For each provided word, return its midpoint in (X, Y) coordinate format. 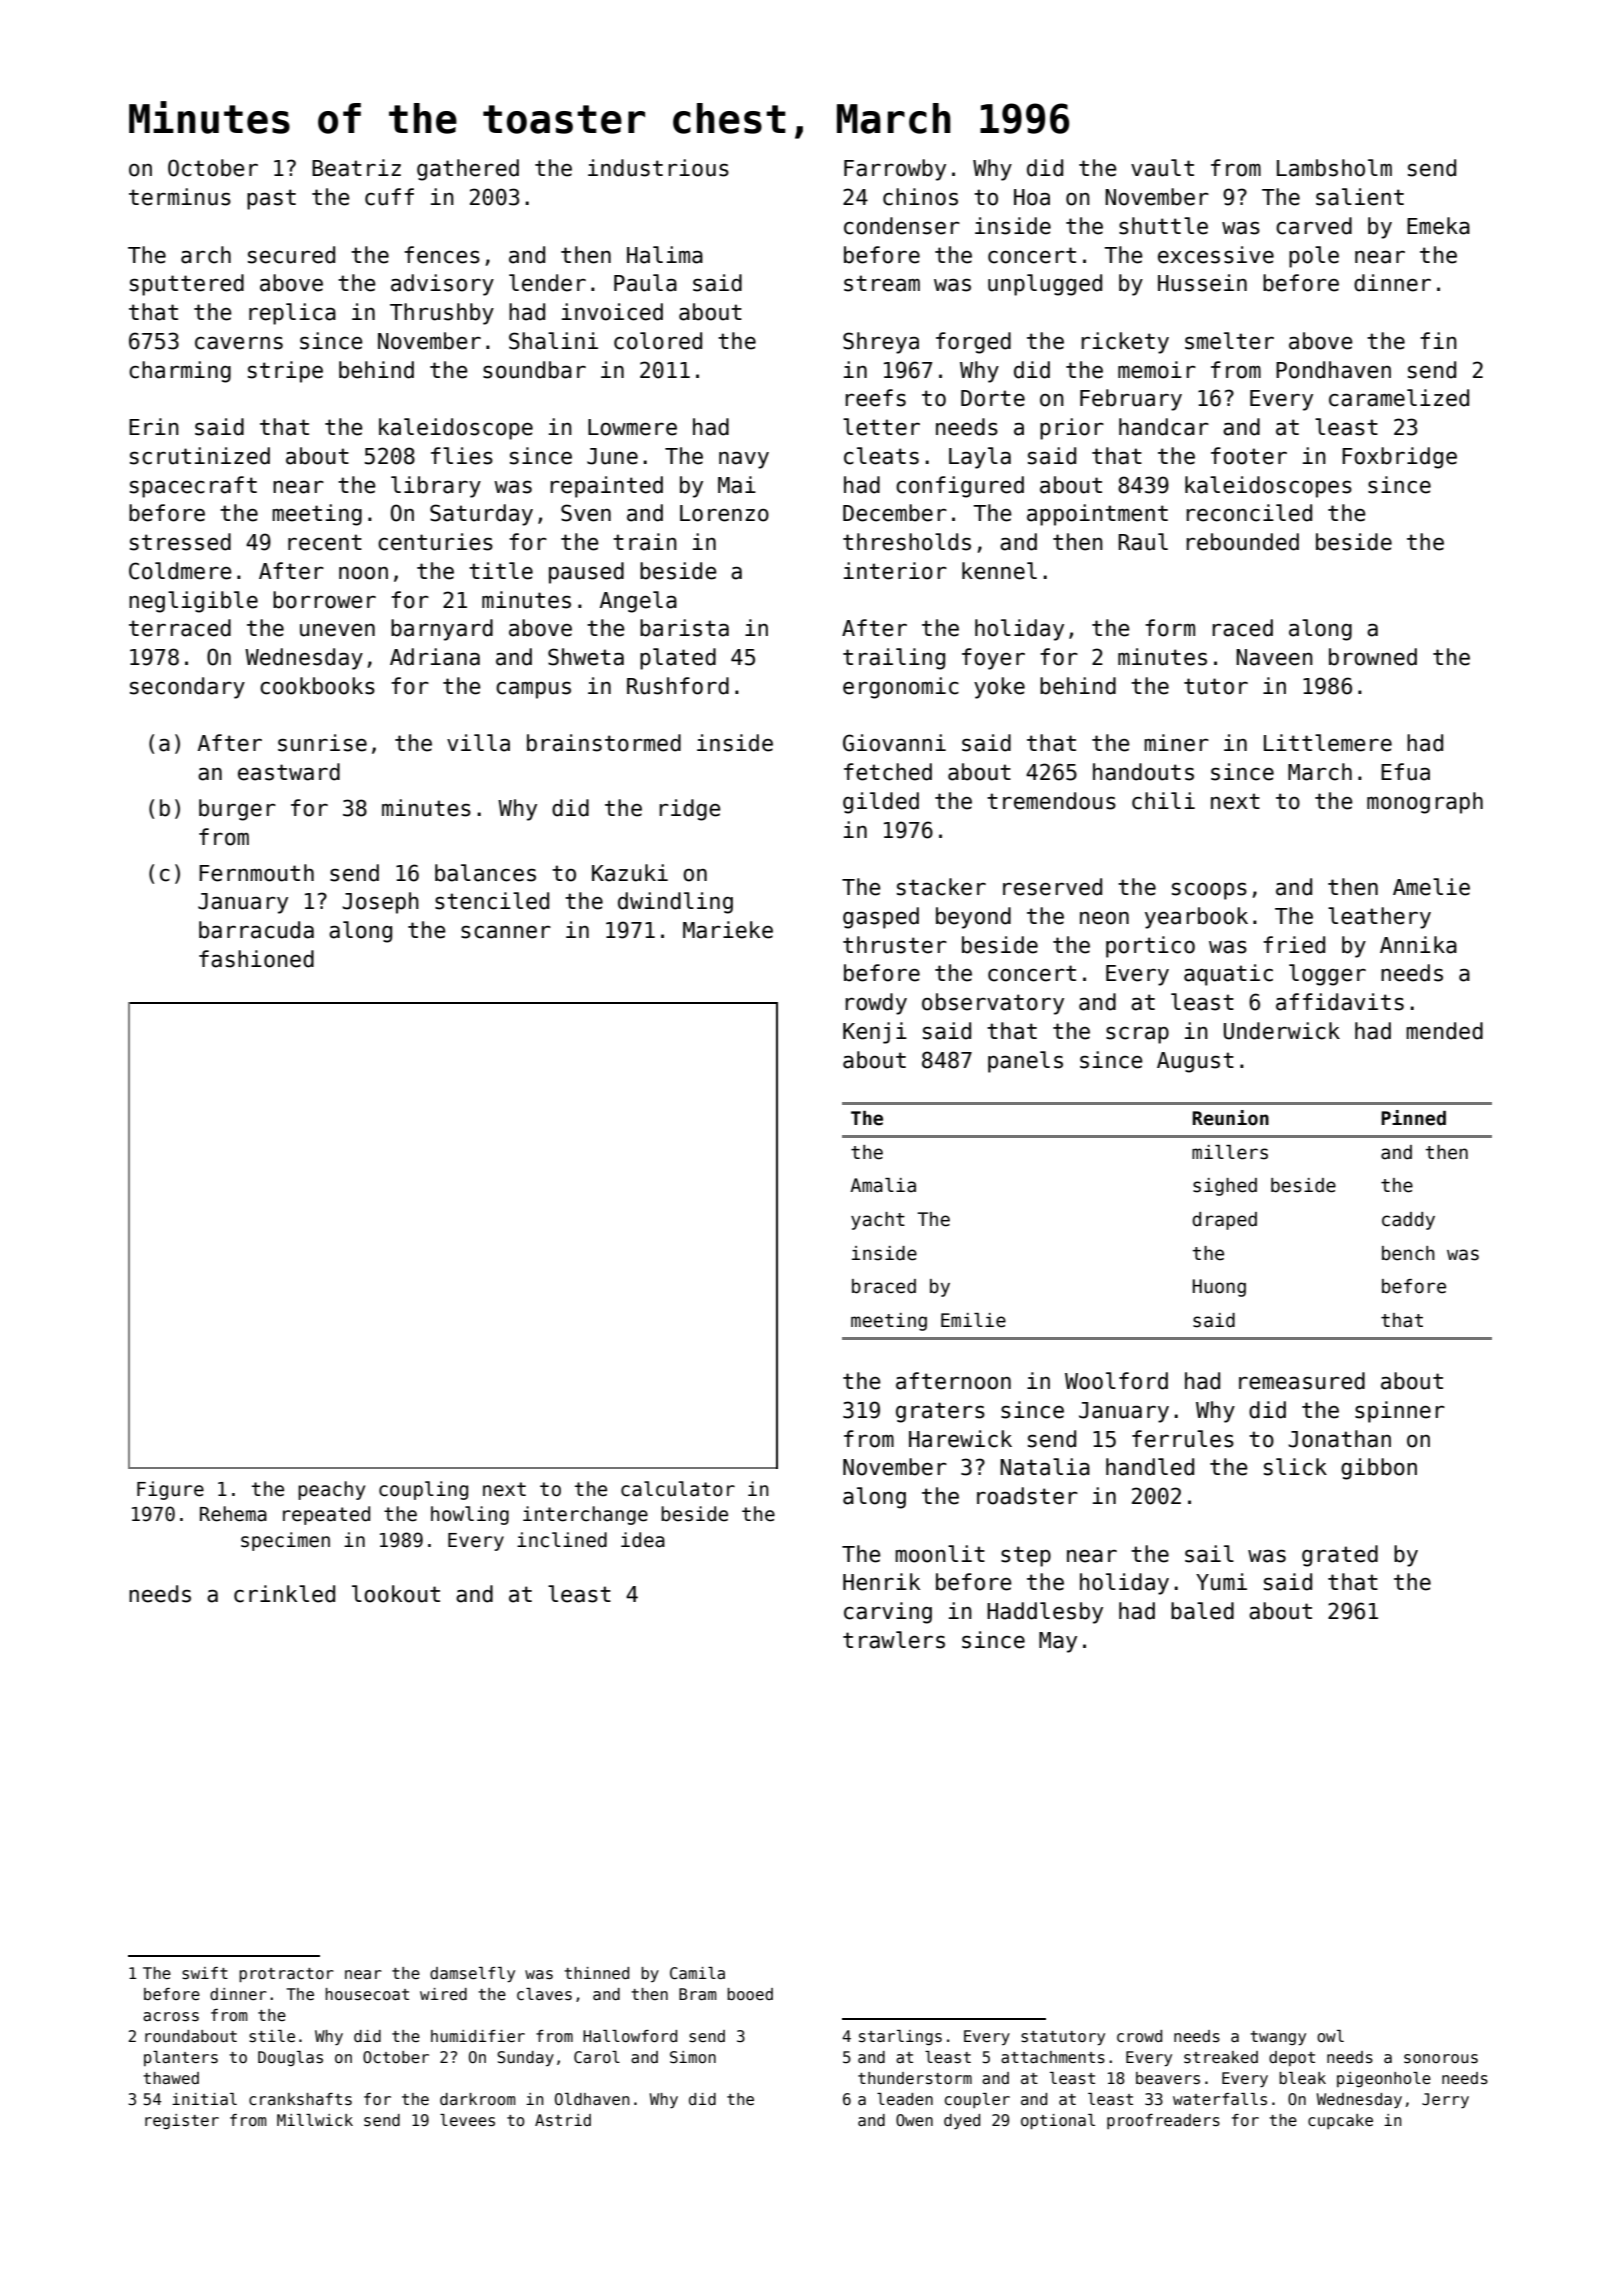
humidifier (478, 2036)
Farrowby (895, 170)
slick (1295, 1467)
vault (1162, 168)
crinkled (284, 1594)
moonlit (940, 1554)
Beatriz (356, 168)
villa (478, 743)
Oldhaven (592, 2099)
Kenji (875, 1033)
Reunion (1231, 1118)
